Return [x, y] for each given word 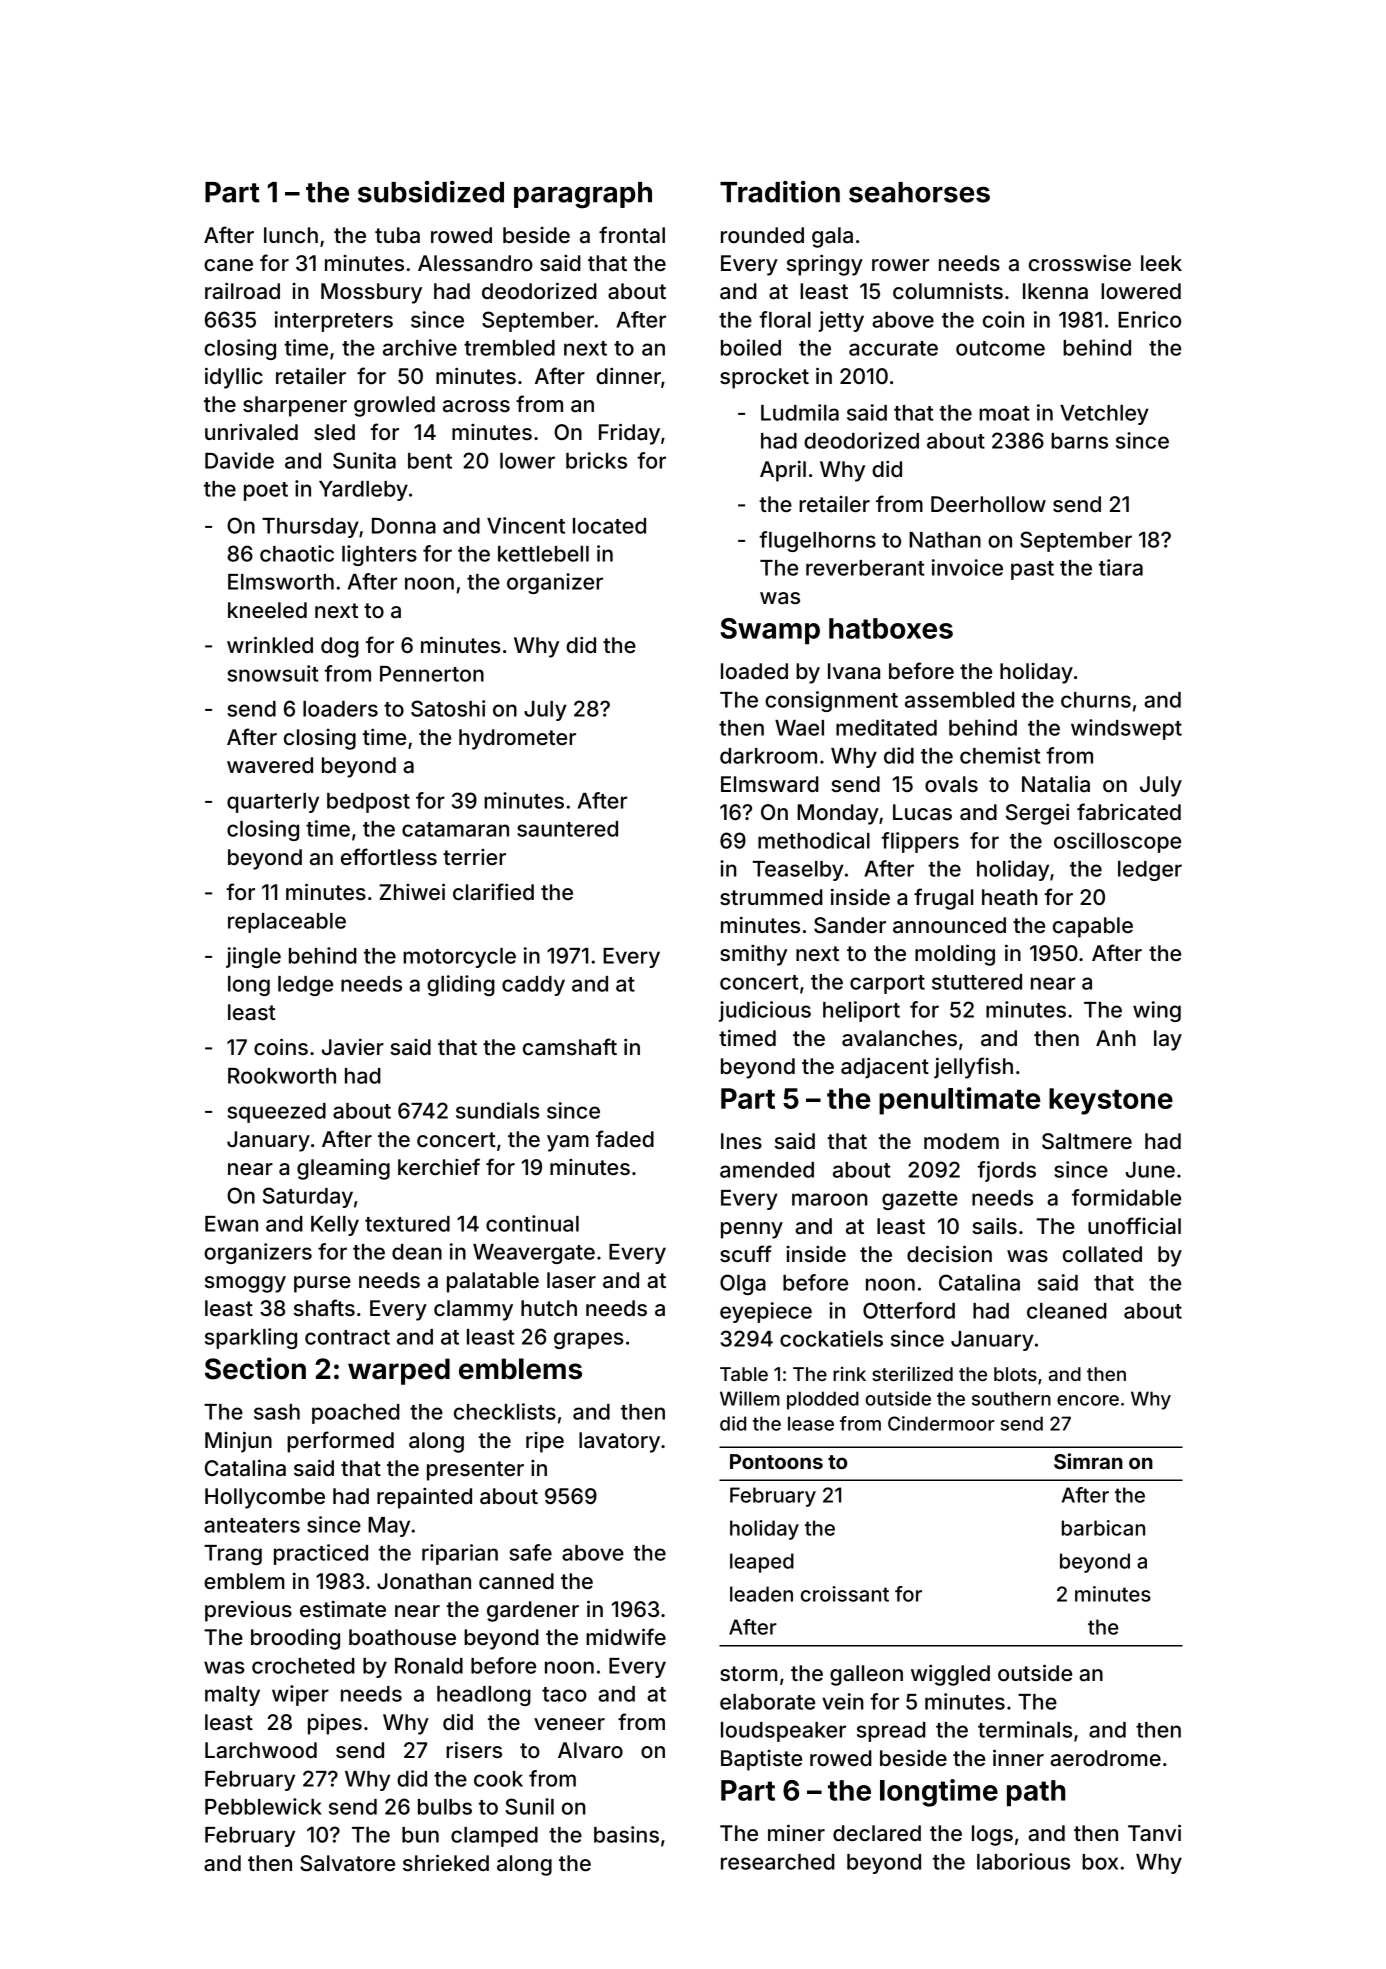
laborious [1023, 1861]
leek [1161, 263]
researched [778, 1862]
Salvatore [347, 1863]
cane [228, 265]
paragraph [583, 195]
